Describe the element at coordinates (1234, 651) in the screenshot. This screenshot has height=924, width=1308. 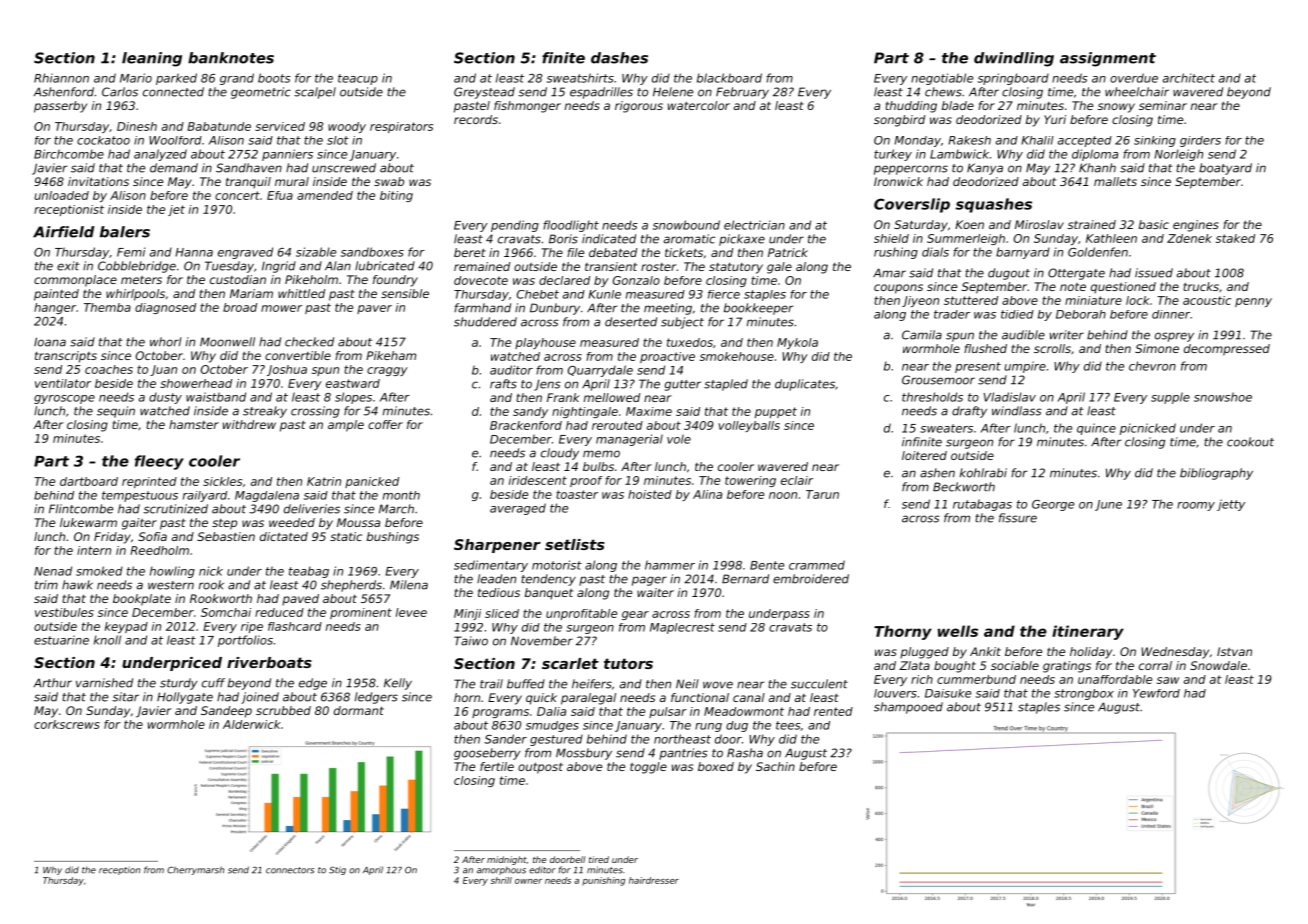
I see `Istvan` at that location.
